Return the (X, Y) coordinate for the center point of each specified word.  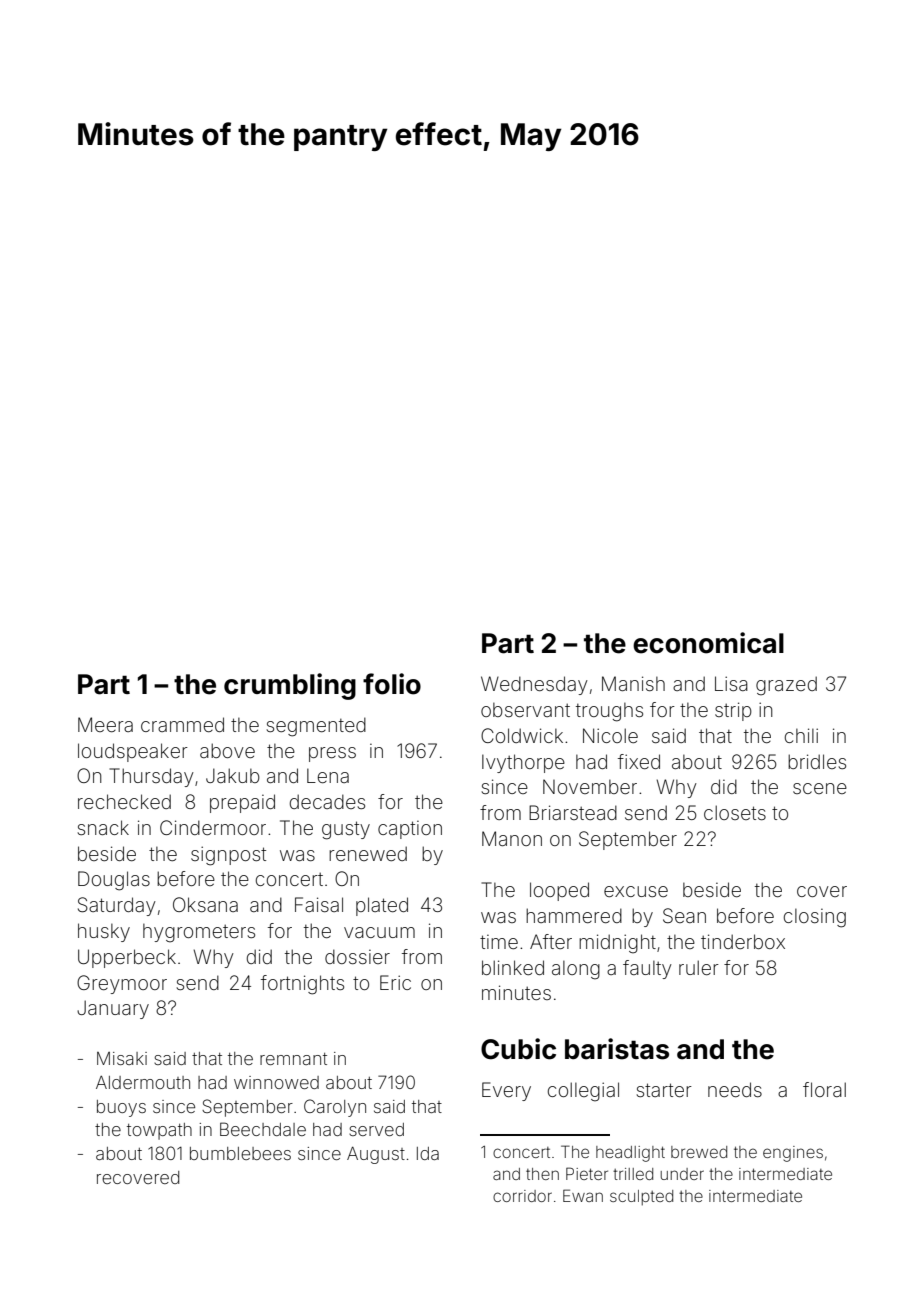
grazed (786, 686)
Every (506, 1091)
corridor (522, 1196)
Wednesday (534, 685)
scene (820, 788)
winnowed (276, 1082)
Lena (328, 775)
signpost (228, 856)
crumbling (290, 686)
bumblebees (240, 1153)
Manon (512, 838)
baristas (617, 1049)
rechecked (124, 801)
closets (735, 812)
